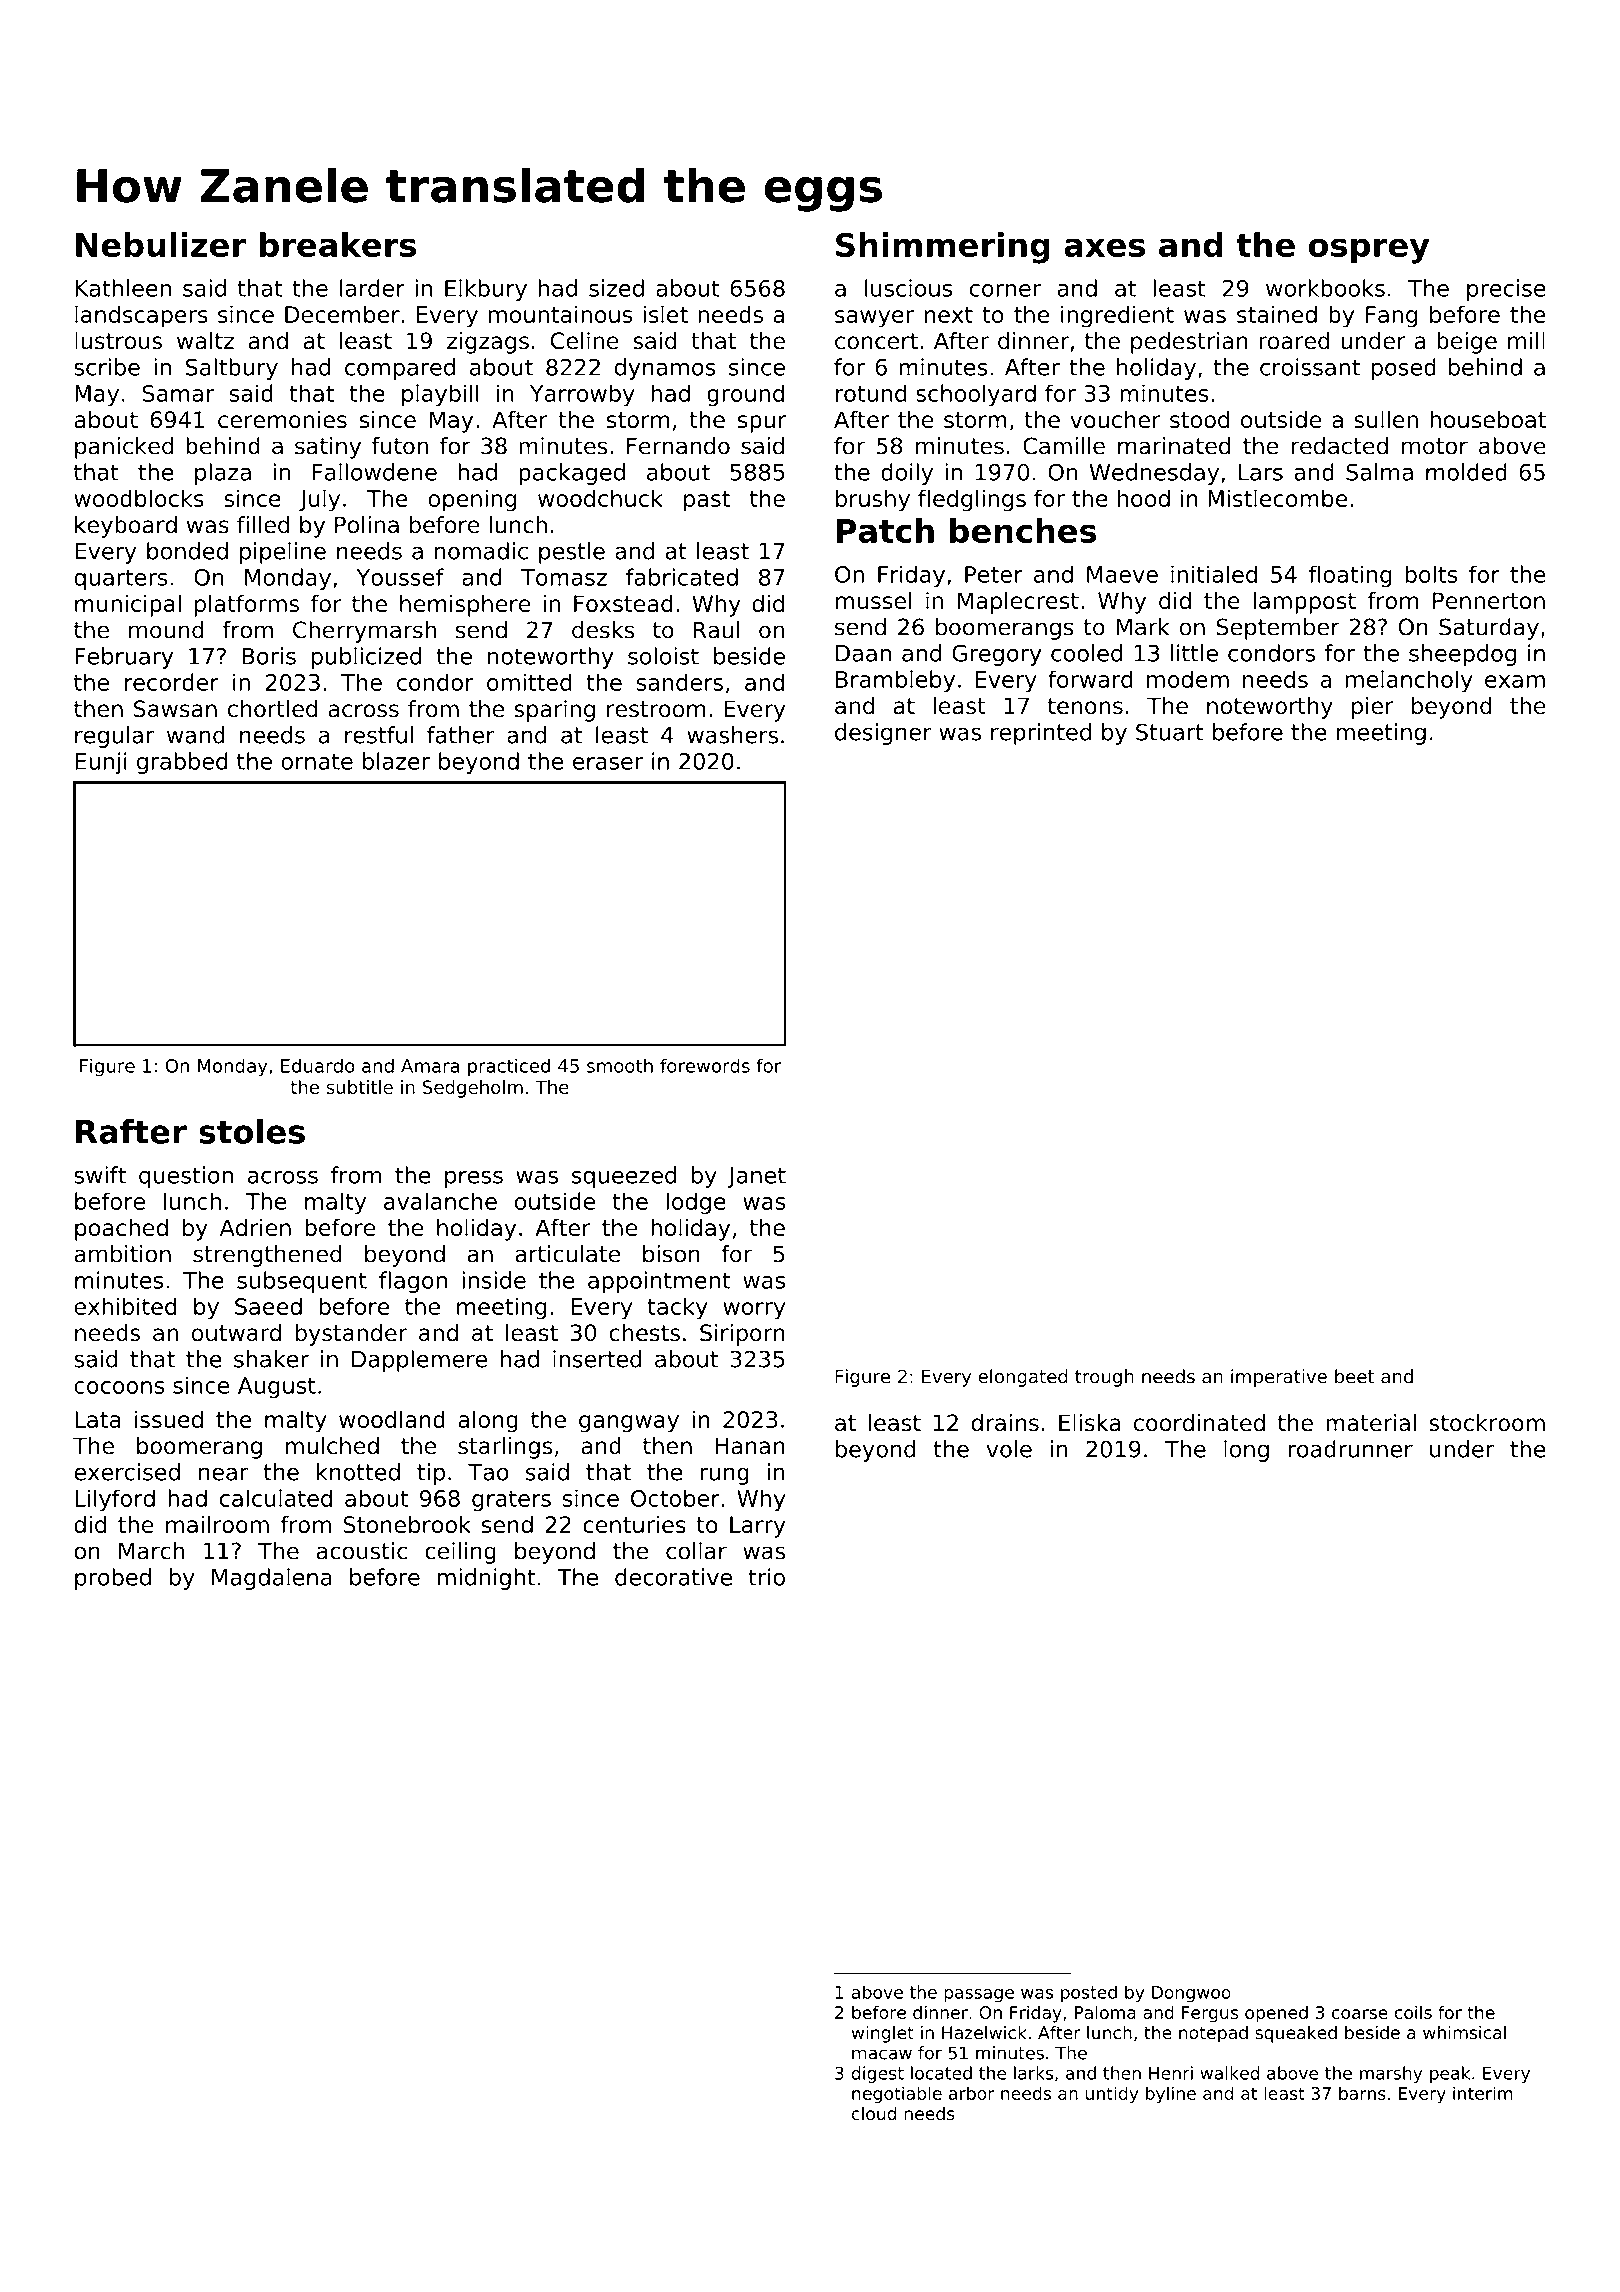 The width and height of the page is (1620, 2292). I want to click on axes, so click(1104, 247).
